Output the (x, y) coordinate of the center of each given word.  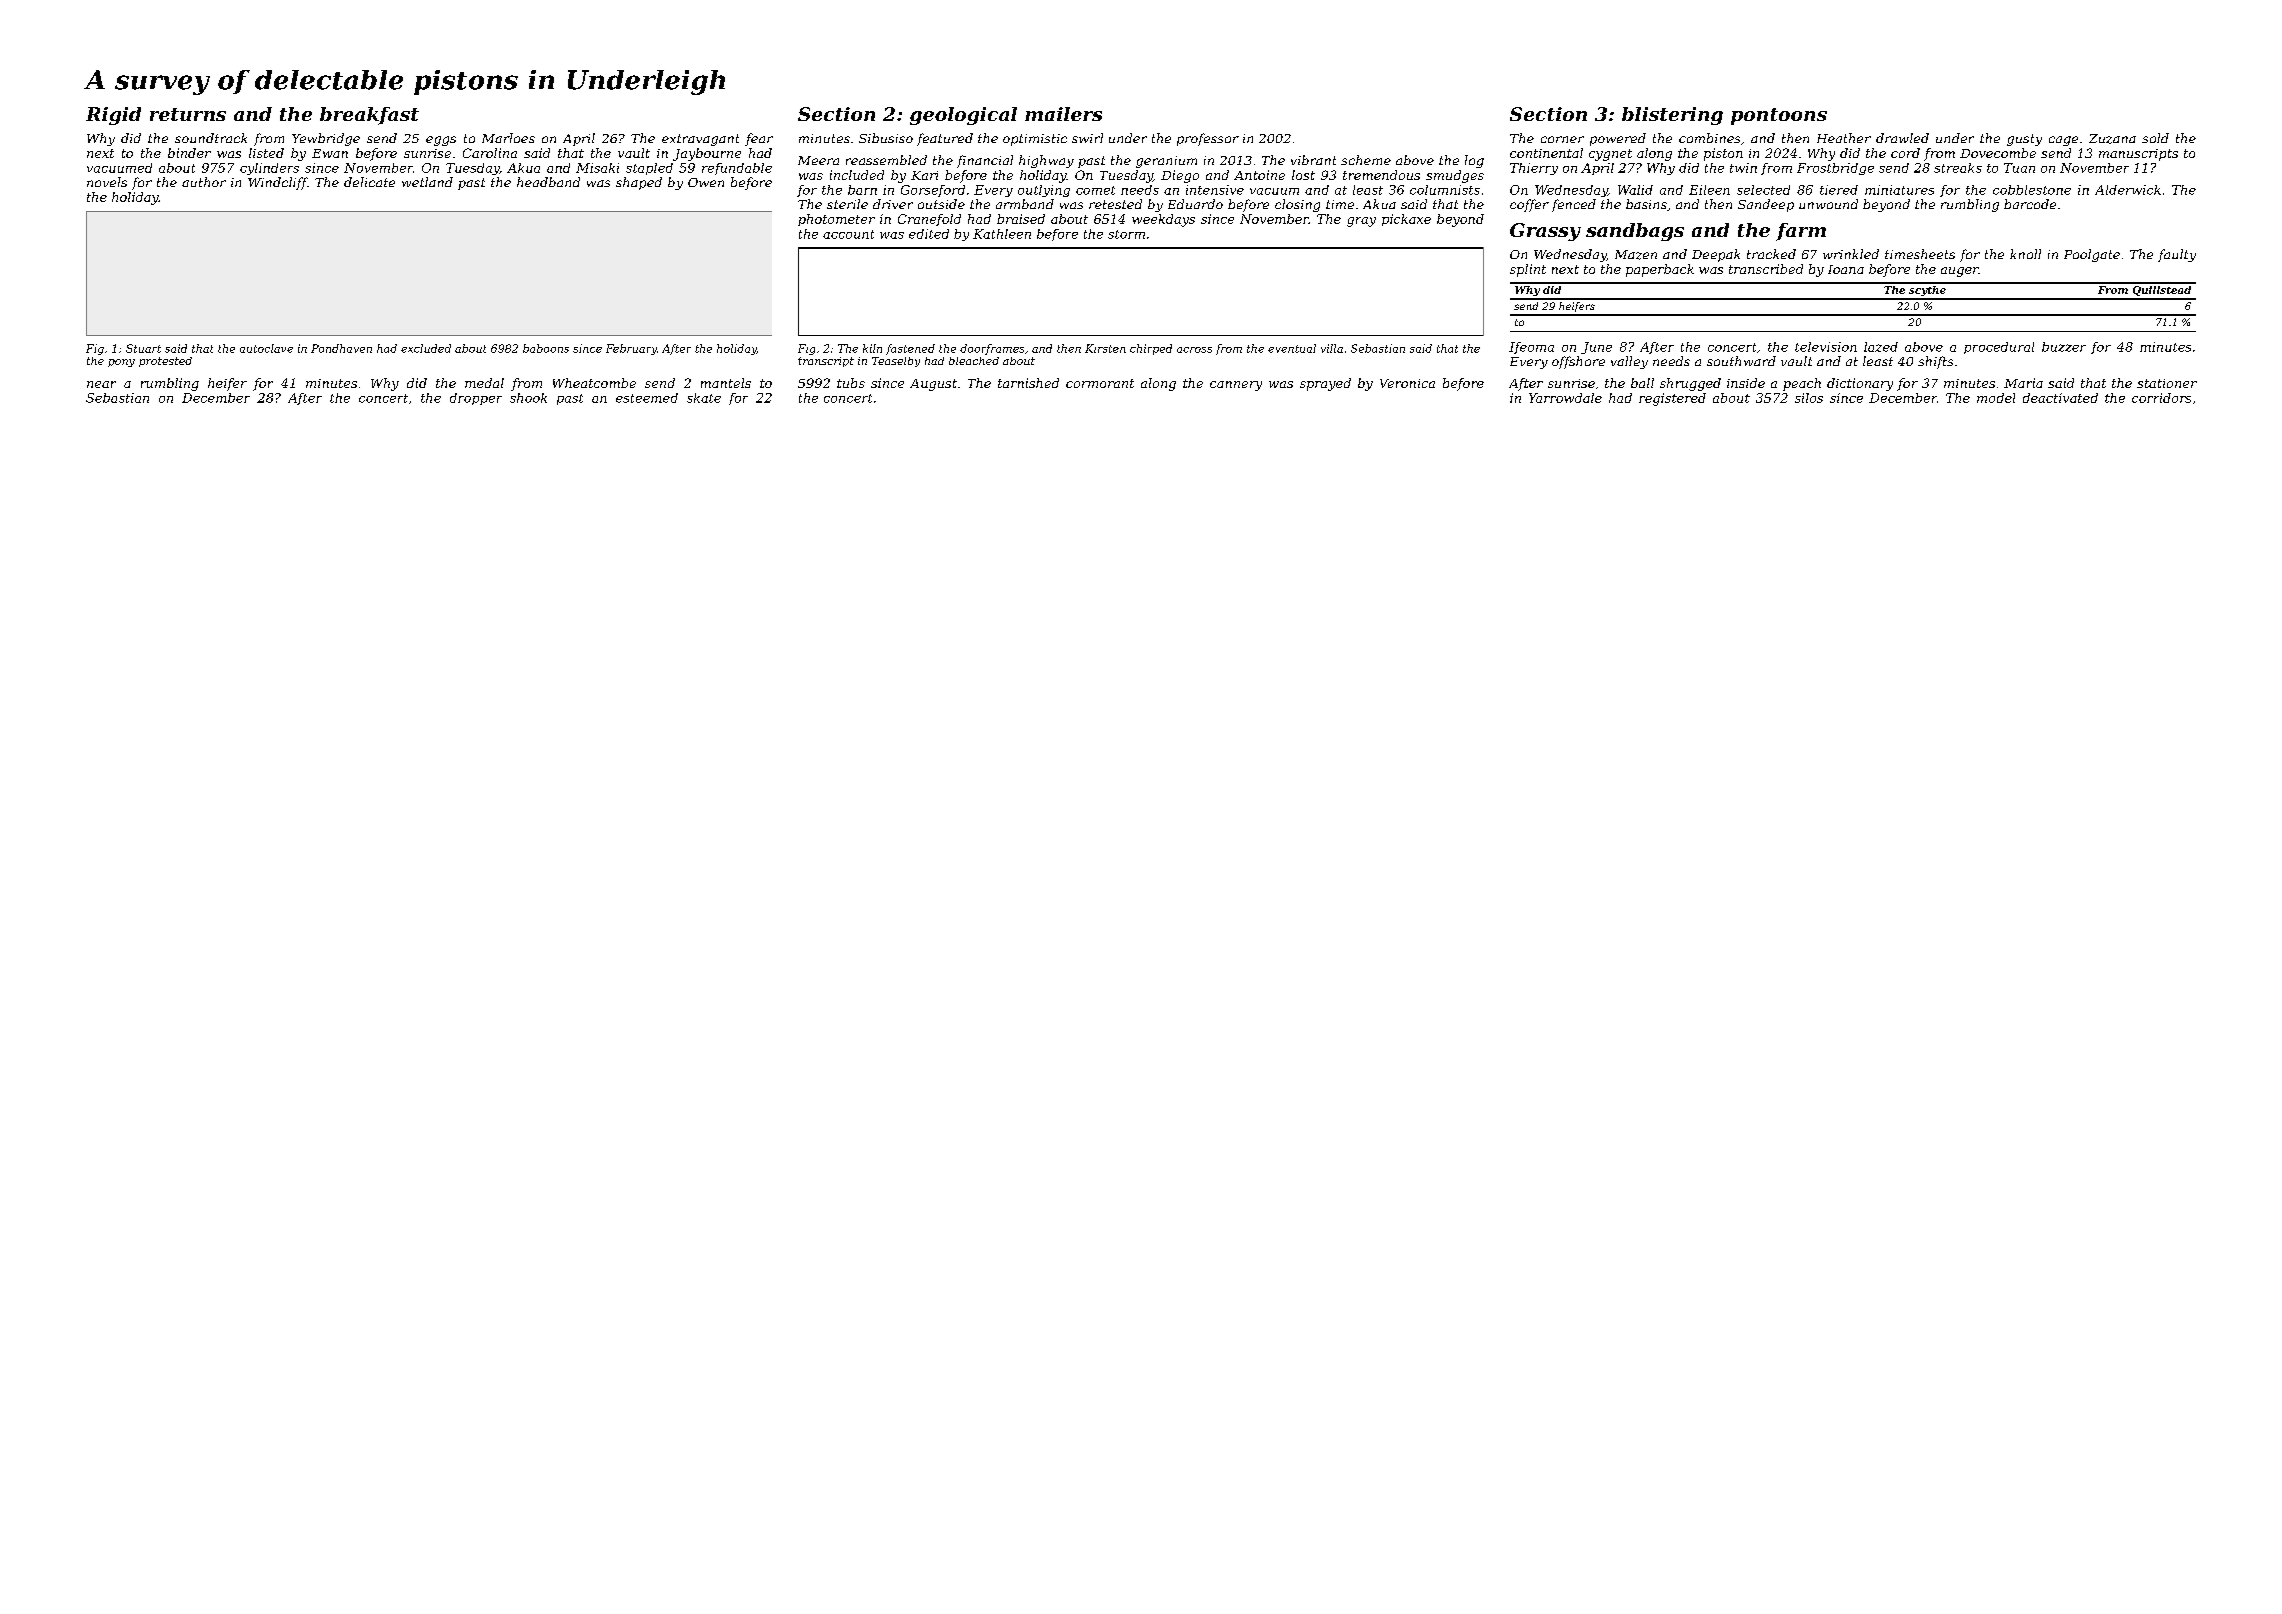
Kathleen (1002, 234)
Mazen (1636, 255)
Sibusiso (886, 138)
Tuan (2019, 168)
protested (165, 362)
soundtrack (211, 138)
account (848, 234)
